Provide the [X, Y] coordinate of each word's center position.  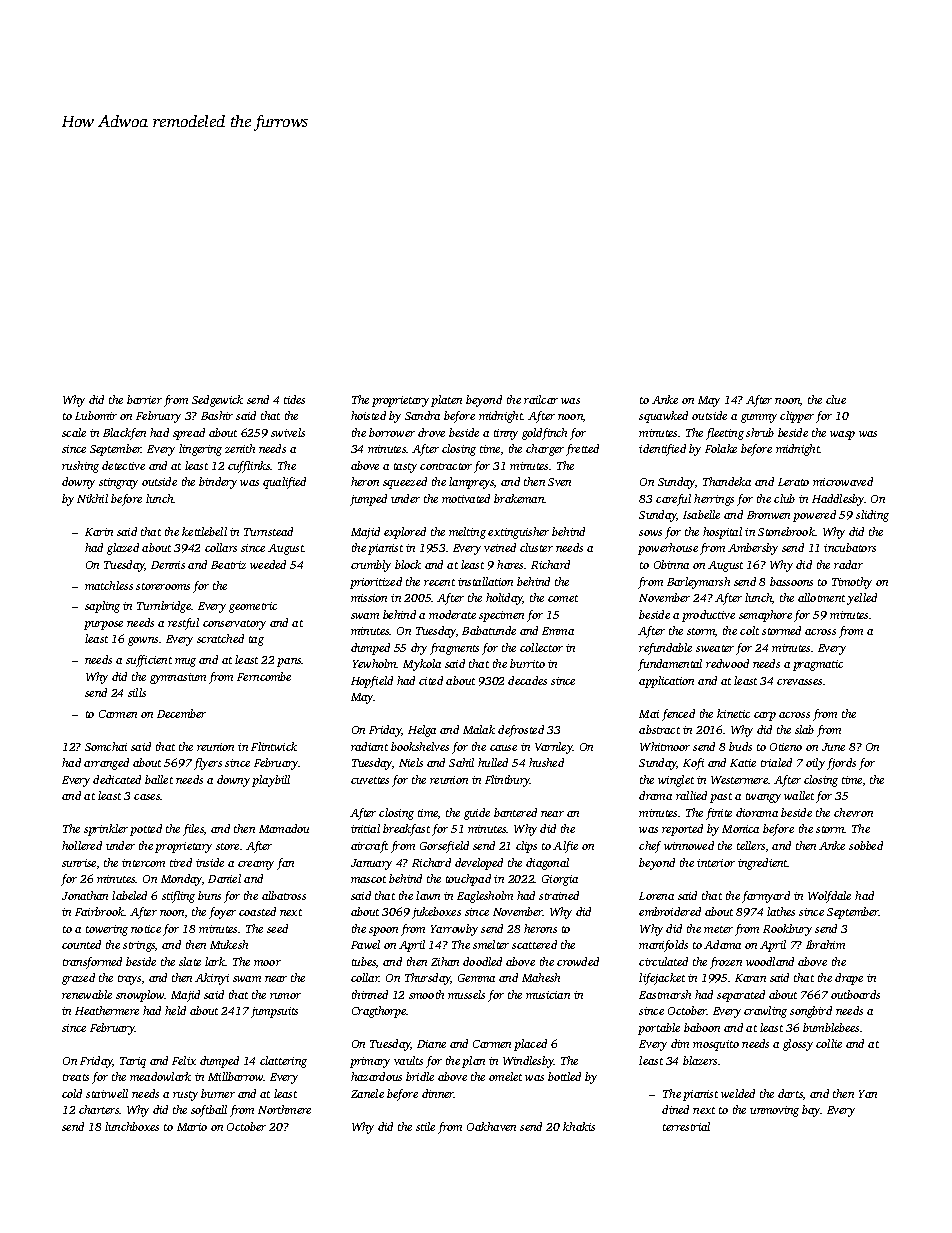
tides [294, 399]
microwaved [843, 481]
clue [836, 399]
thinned [370, 994]
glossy [798, 1045]
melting [467, 533]
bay [811, 1111]
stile [425, 1126]
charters [99, 1109]
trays [129, 980]
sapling [102, 607]
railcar [541, 399]
